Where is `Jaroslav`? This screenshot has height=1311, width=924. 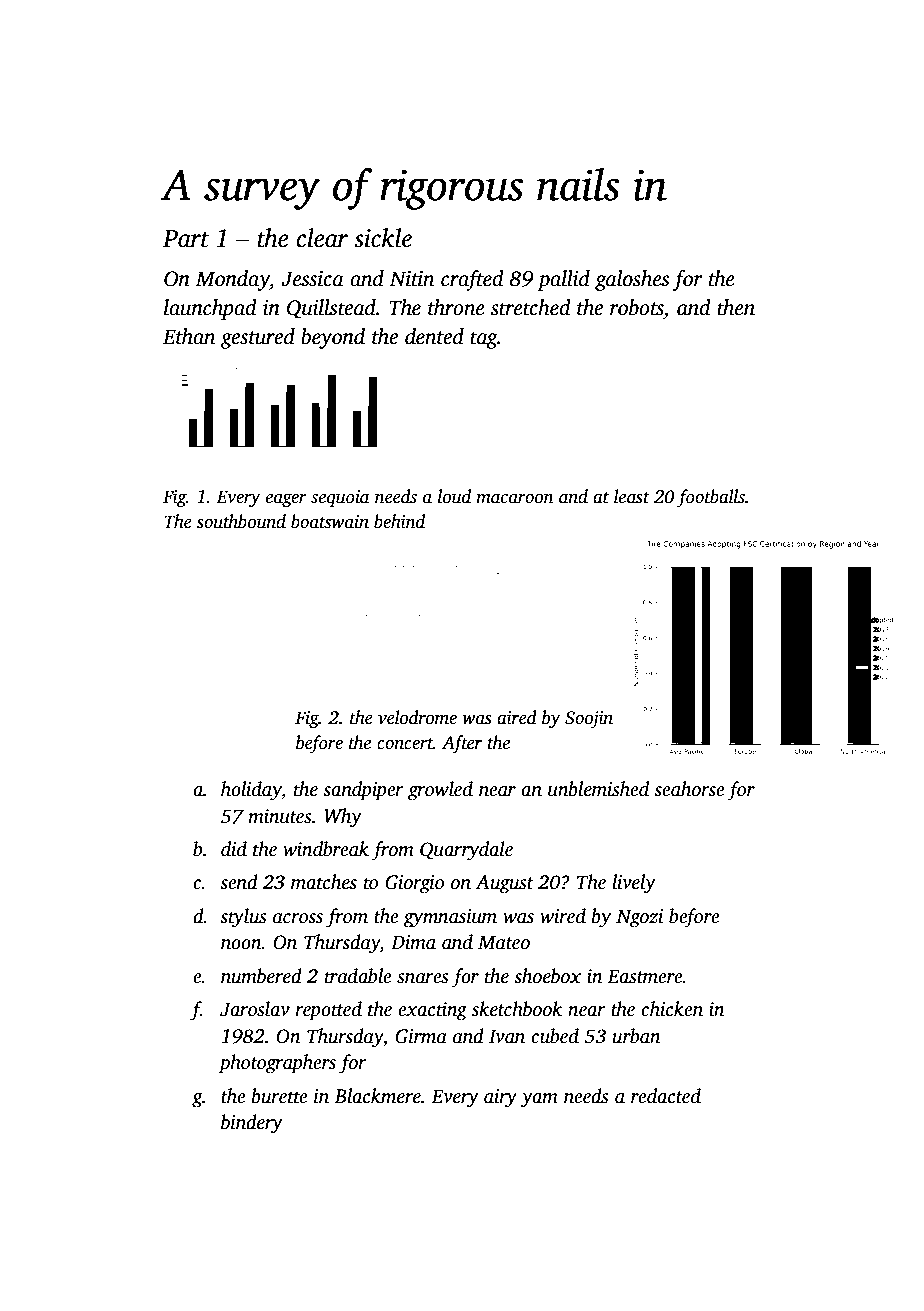 Jaroslav is located at coordinates (255, 1009).
